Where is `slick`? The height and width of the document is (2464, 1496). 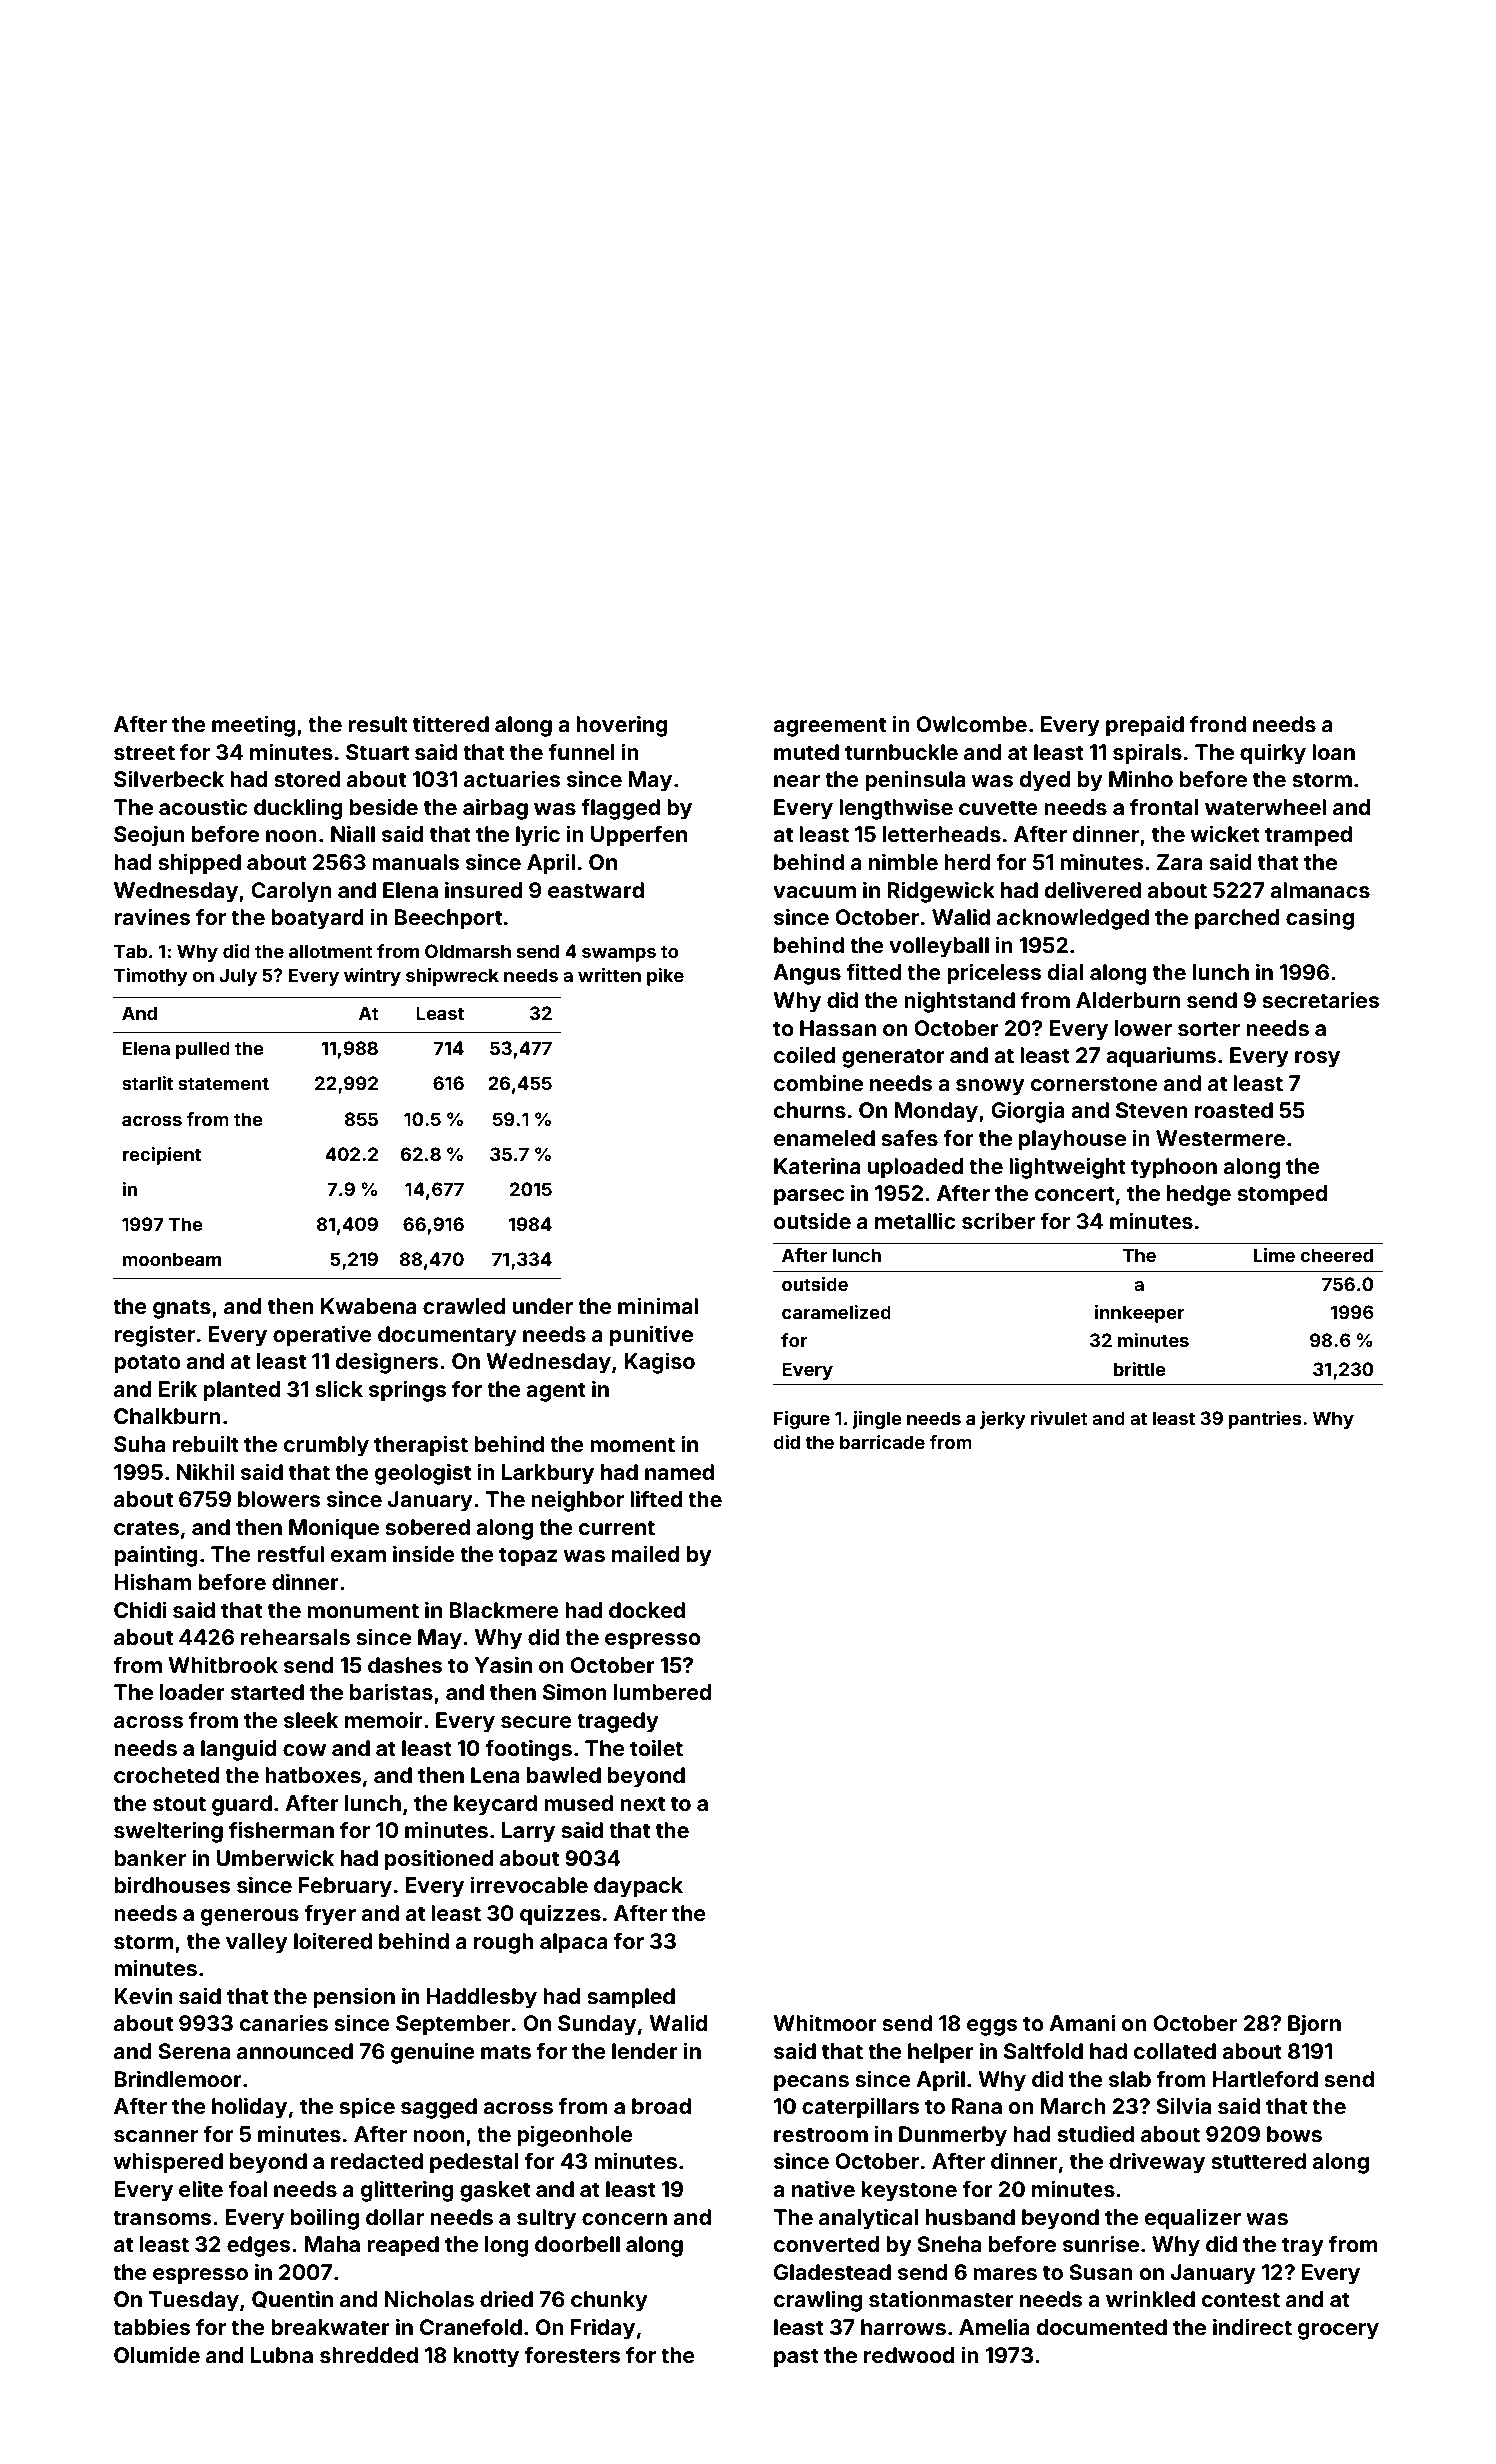 slick is located at coordinates (339, 1388).
